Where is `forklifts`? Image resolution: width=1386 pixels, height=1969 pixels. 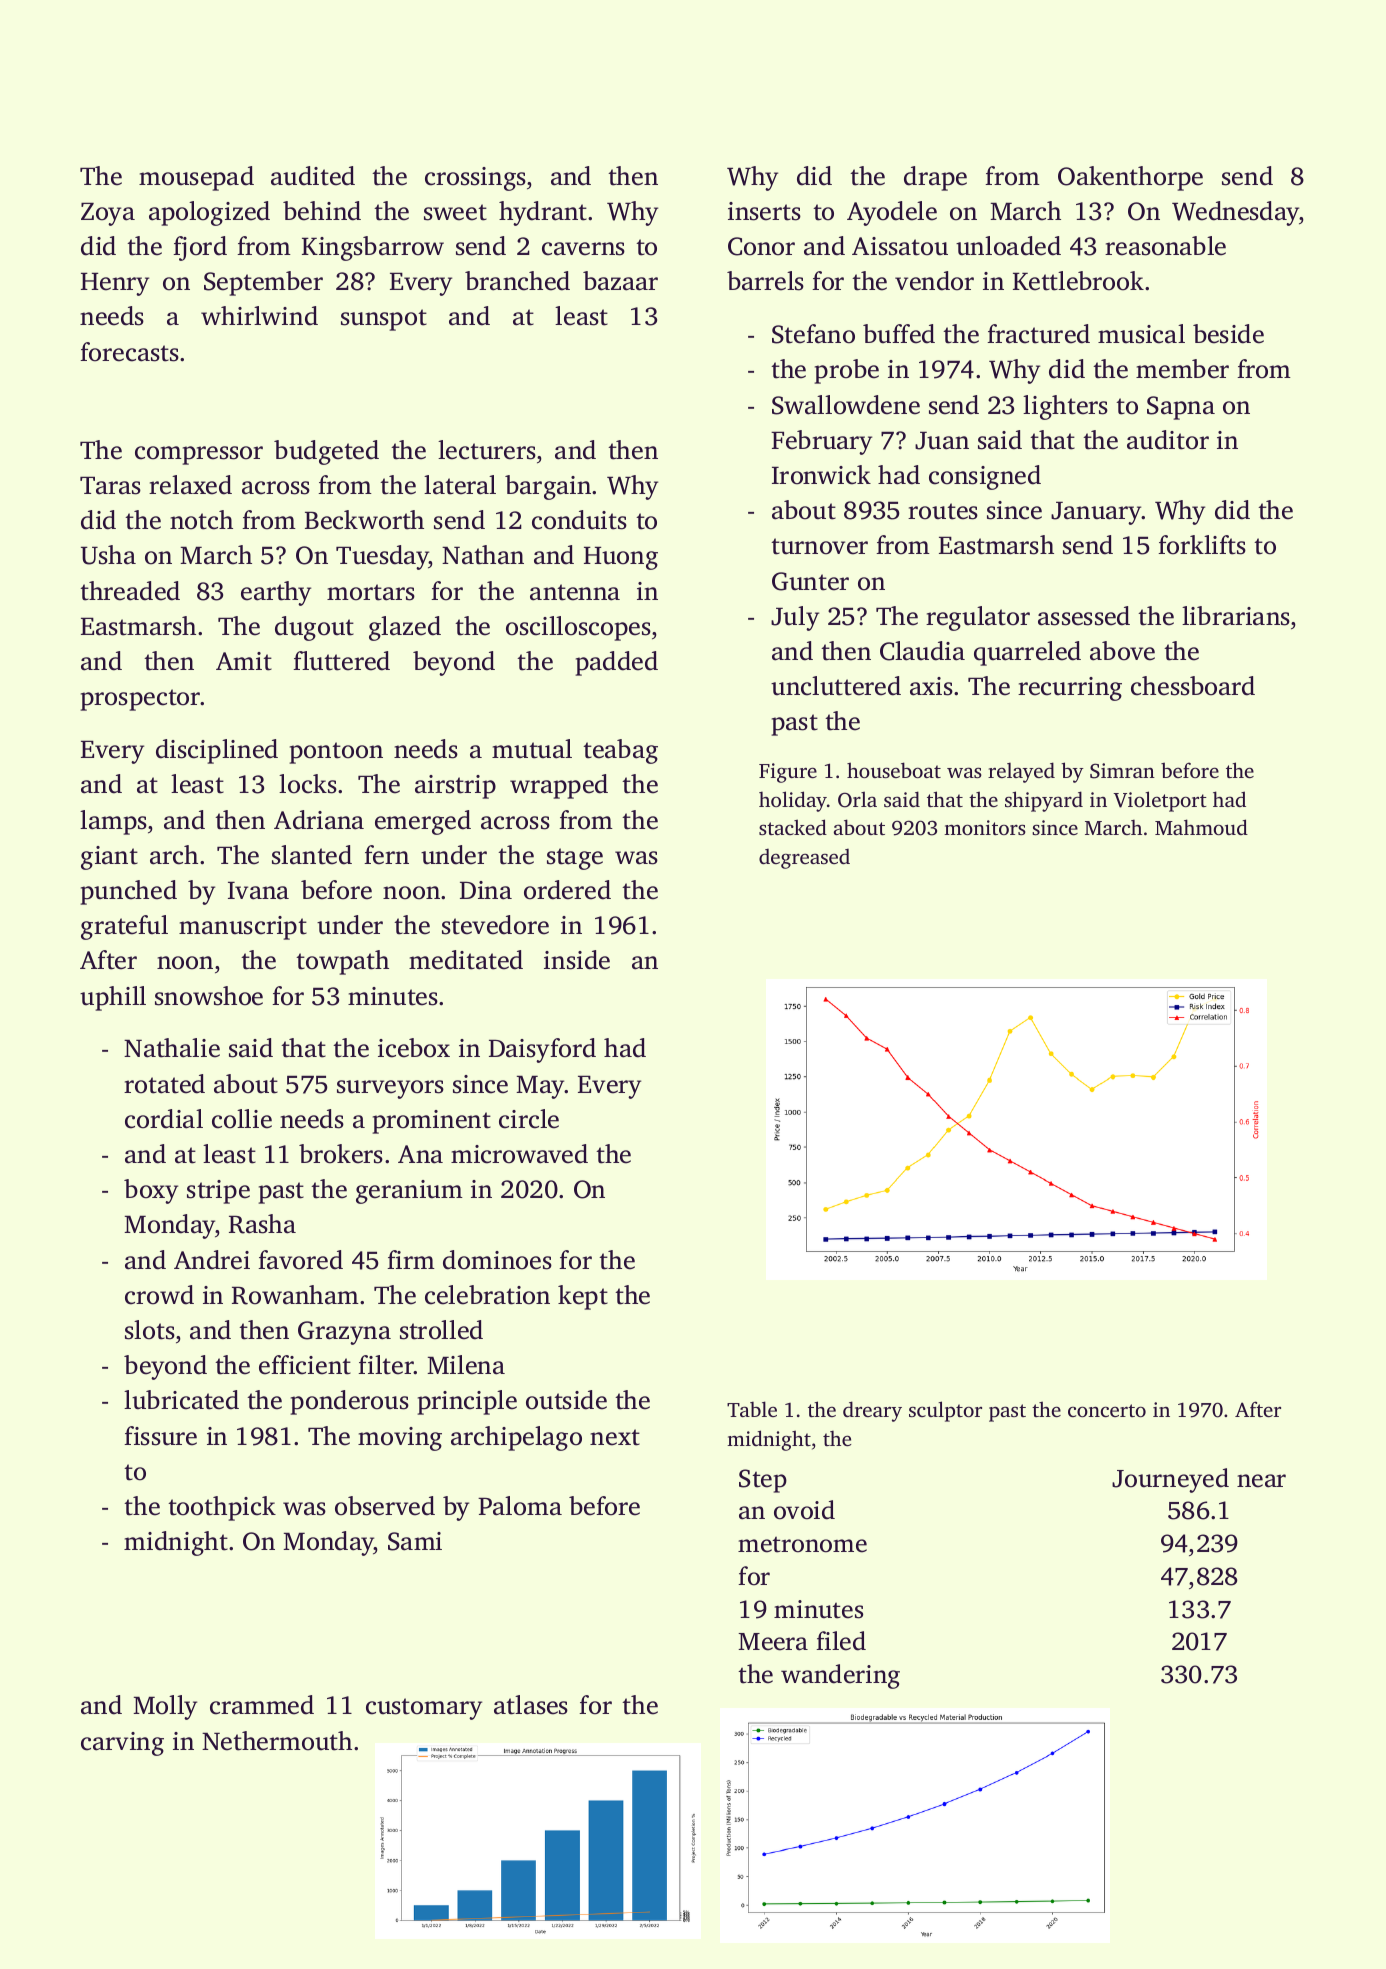
forklifts is located at coordinates (1202, 545).
